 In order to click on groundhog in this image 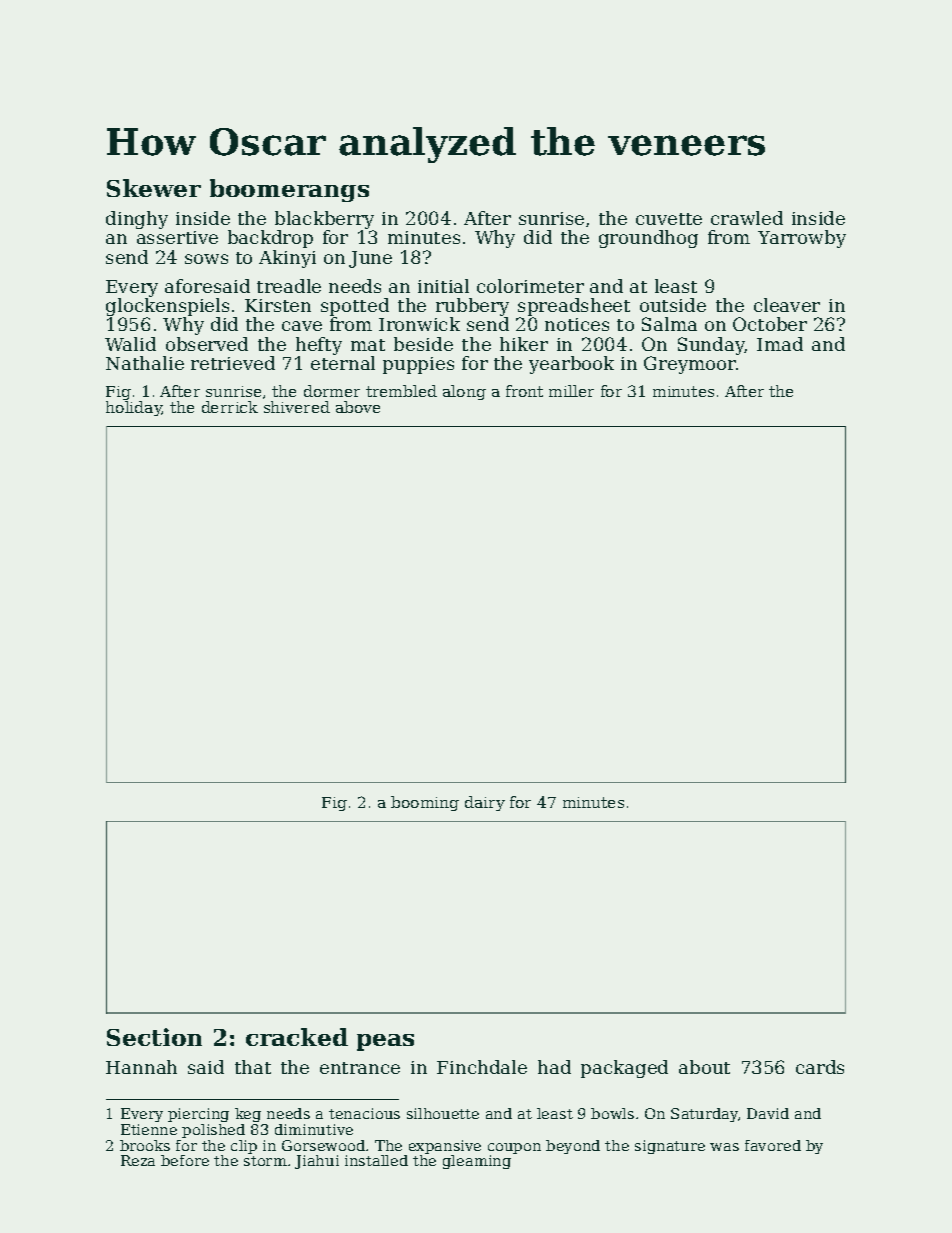, I will do `click(648, 239)`.
